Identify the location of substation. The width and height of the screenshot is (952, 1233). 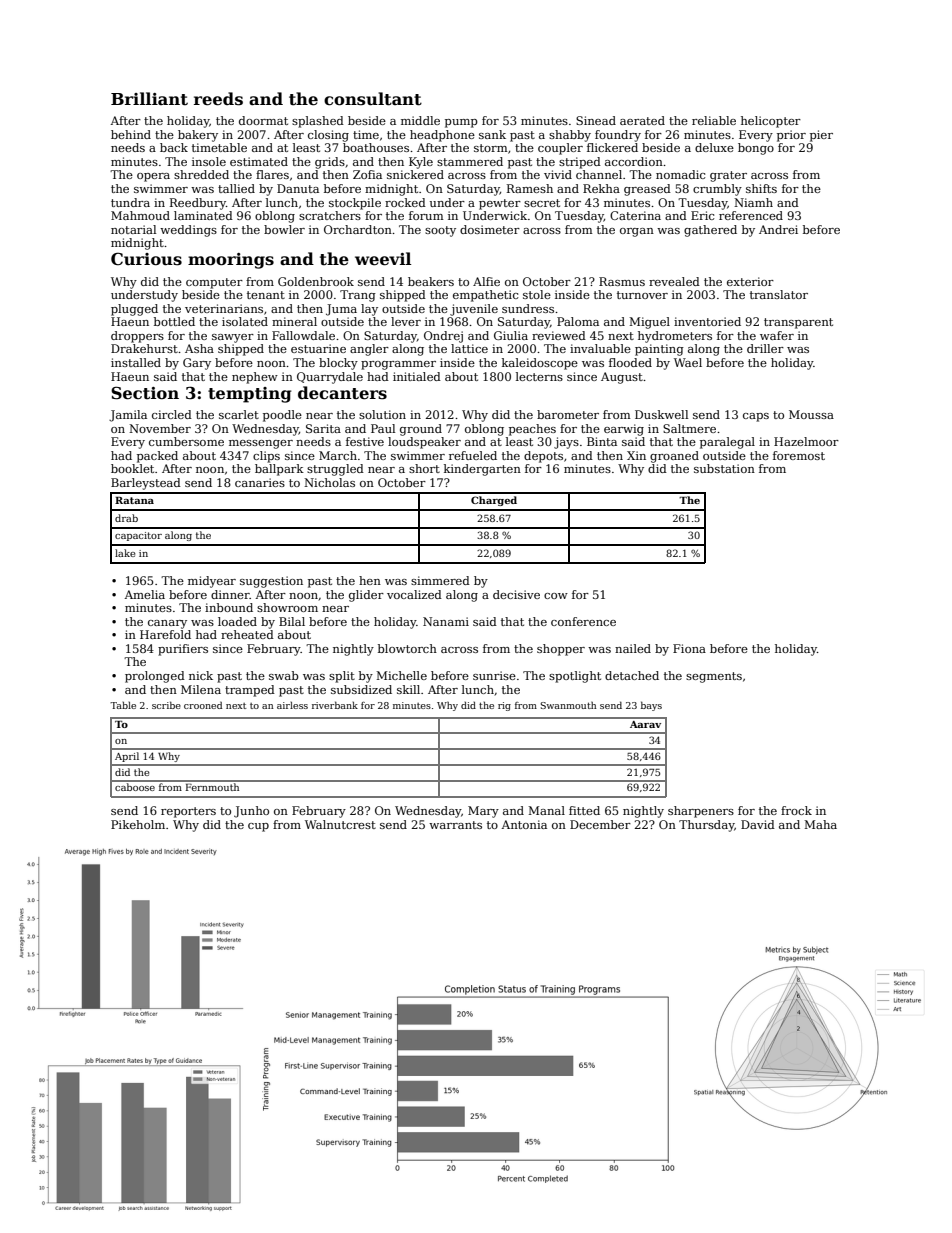
(724, 468).
